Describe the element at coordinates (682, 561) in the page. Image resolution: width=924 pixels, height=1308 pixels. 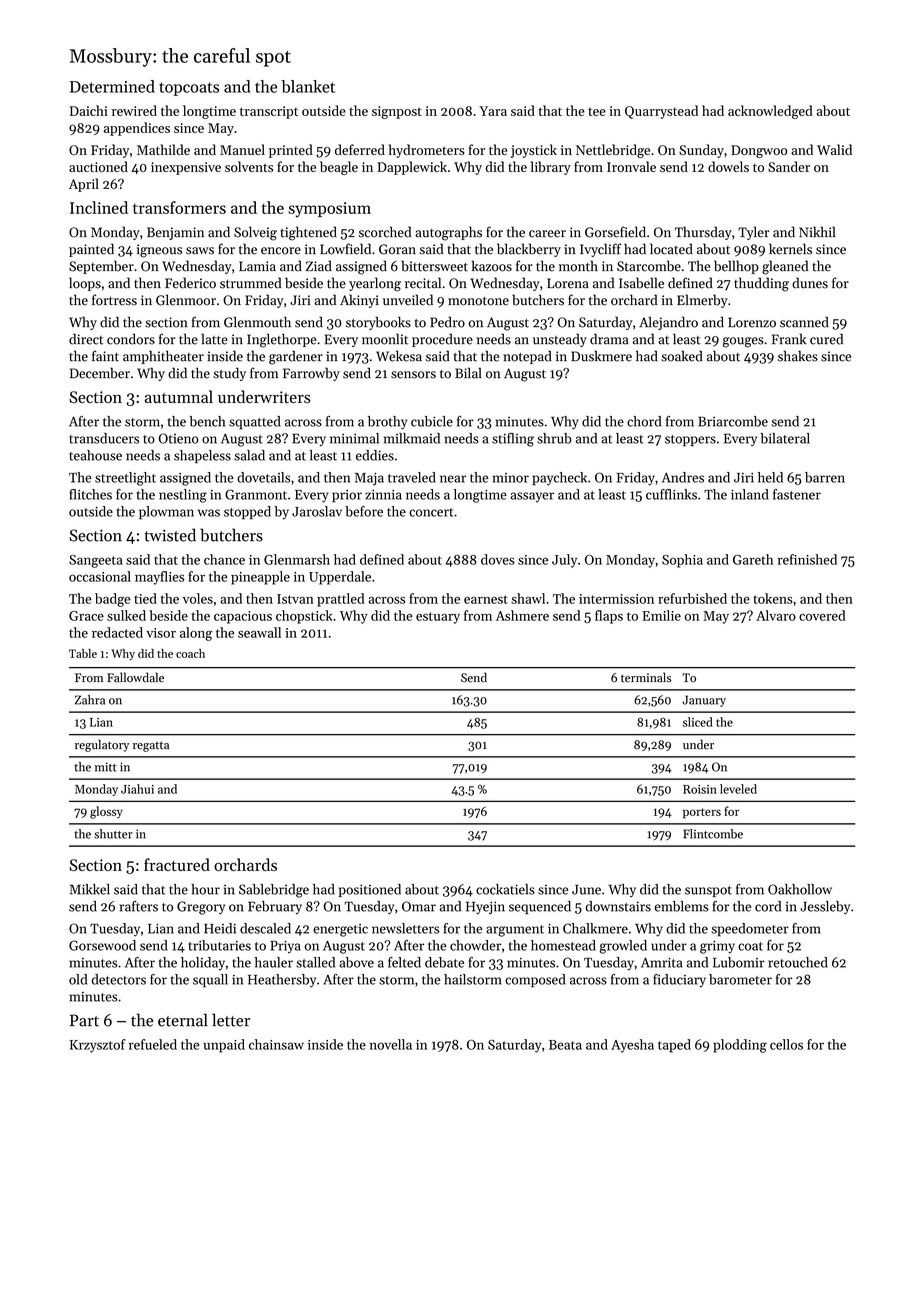
I see `Sophia` at that location.
